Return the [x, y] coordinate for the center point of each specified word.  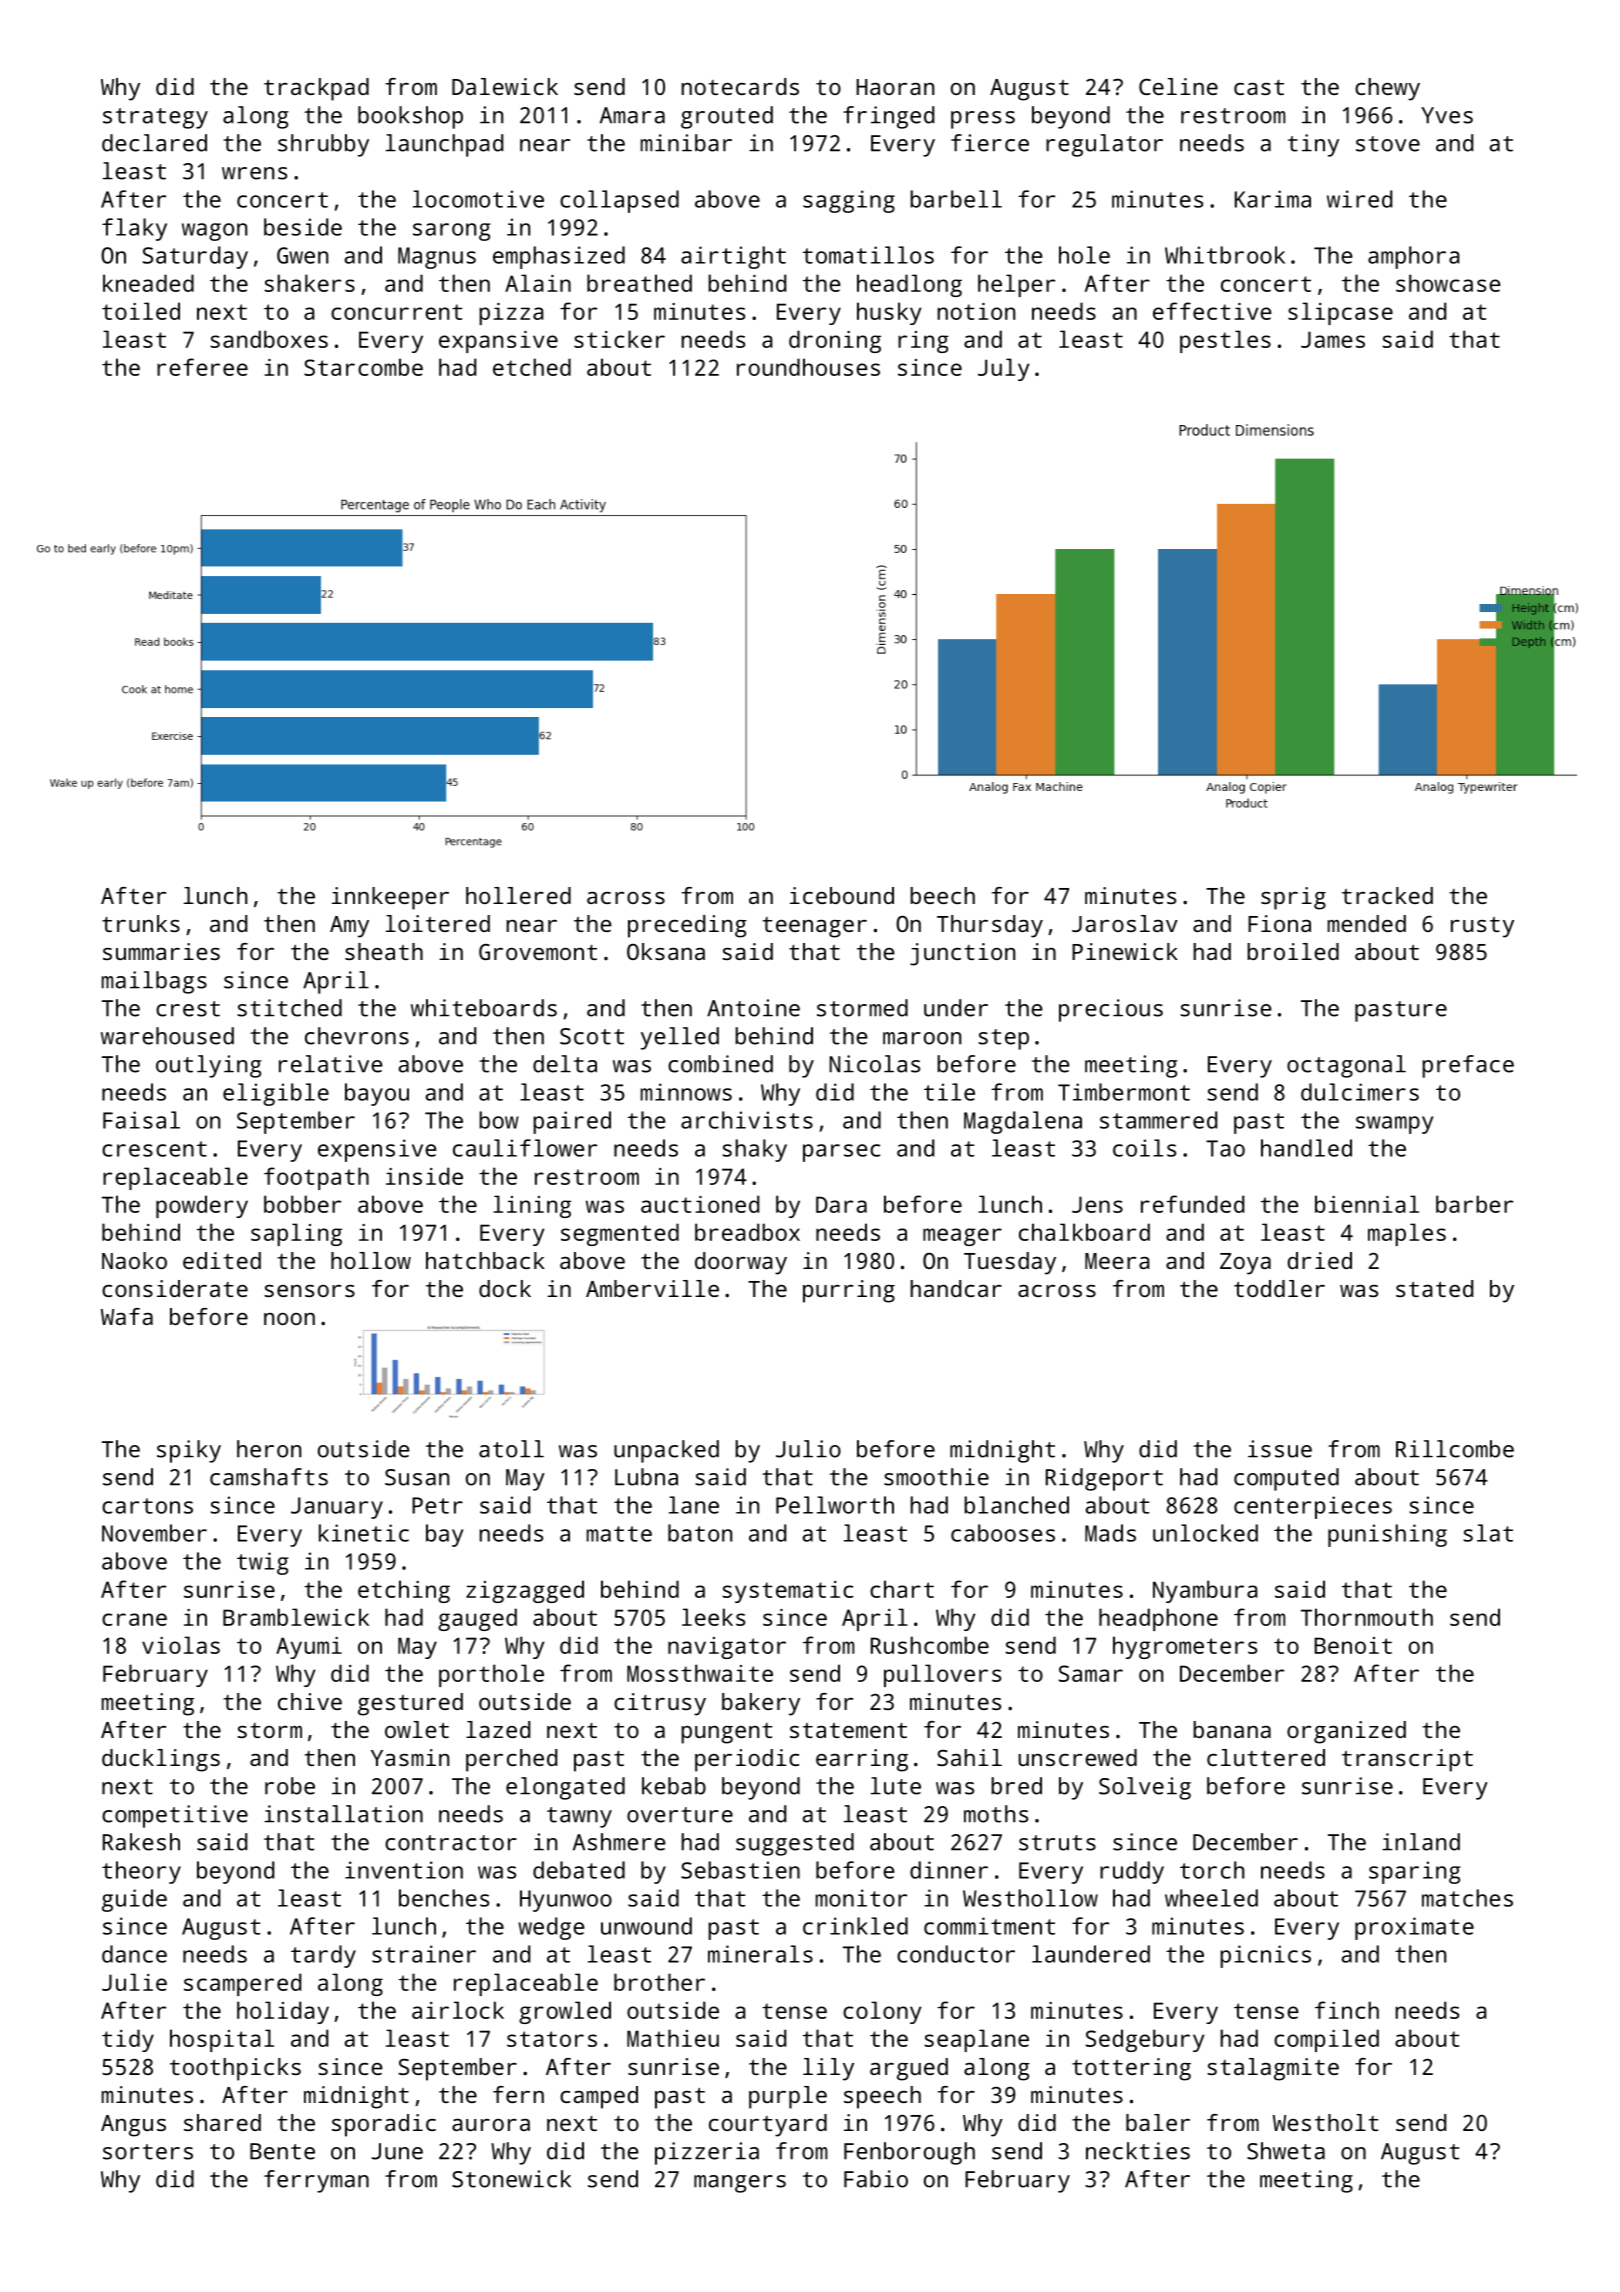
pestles [1225, 341]
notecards [740, 86]
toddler [1279, 1288]
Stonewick [511, 2179]
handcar [956, 1288]
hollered [518, 895]
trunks [141, 923]
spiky [189, 1451]
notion [976, 311]
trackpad [316, 89]
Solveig [1145, 1788]
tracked [1387, 895]
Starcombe [363, 367]
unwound [646, 1926]
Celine [1178, 86]
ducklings [161, 1760]
